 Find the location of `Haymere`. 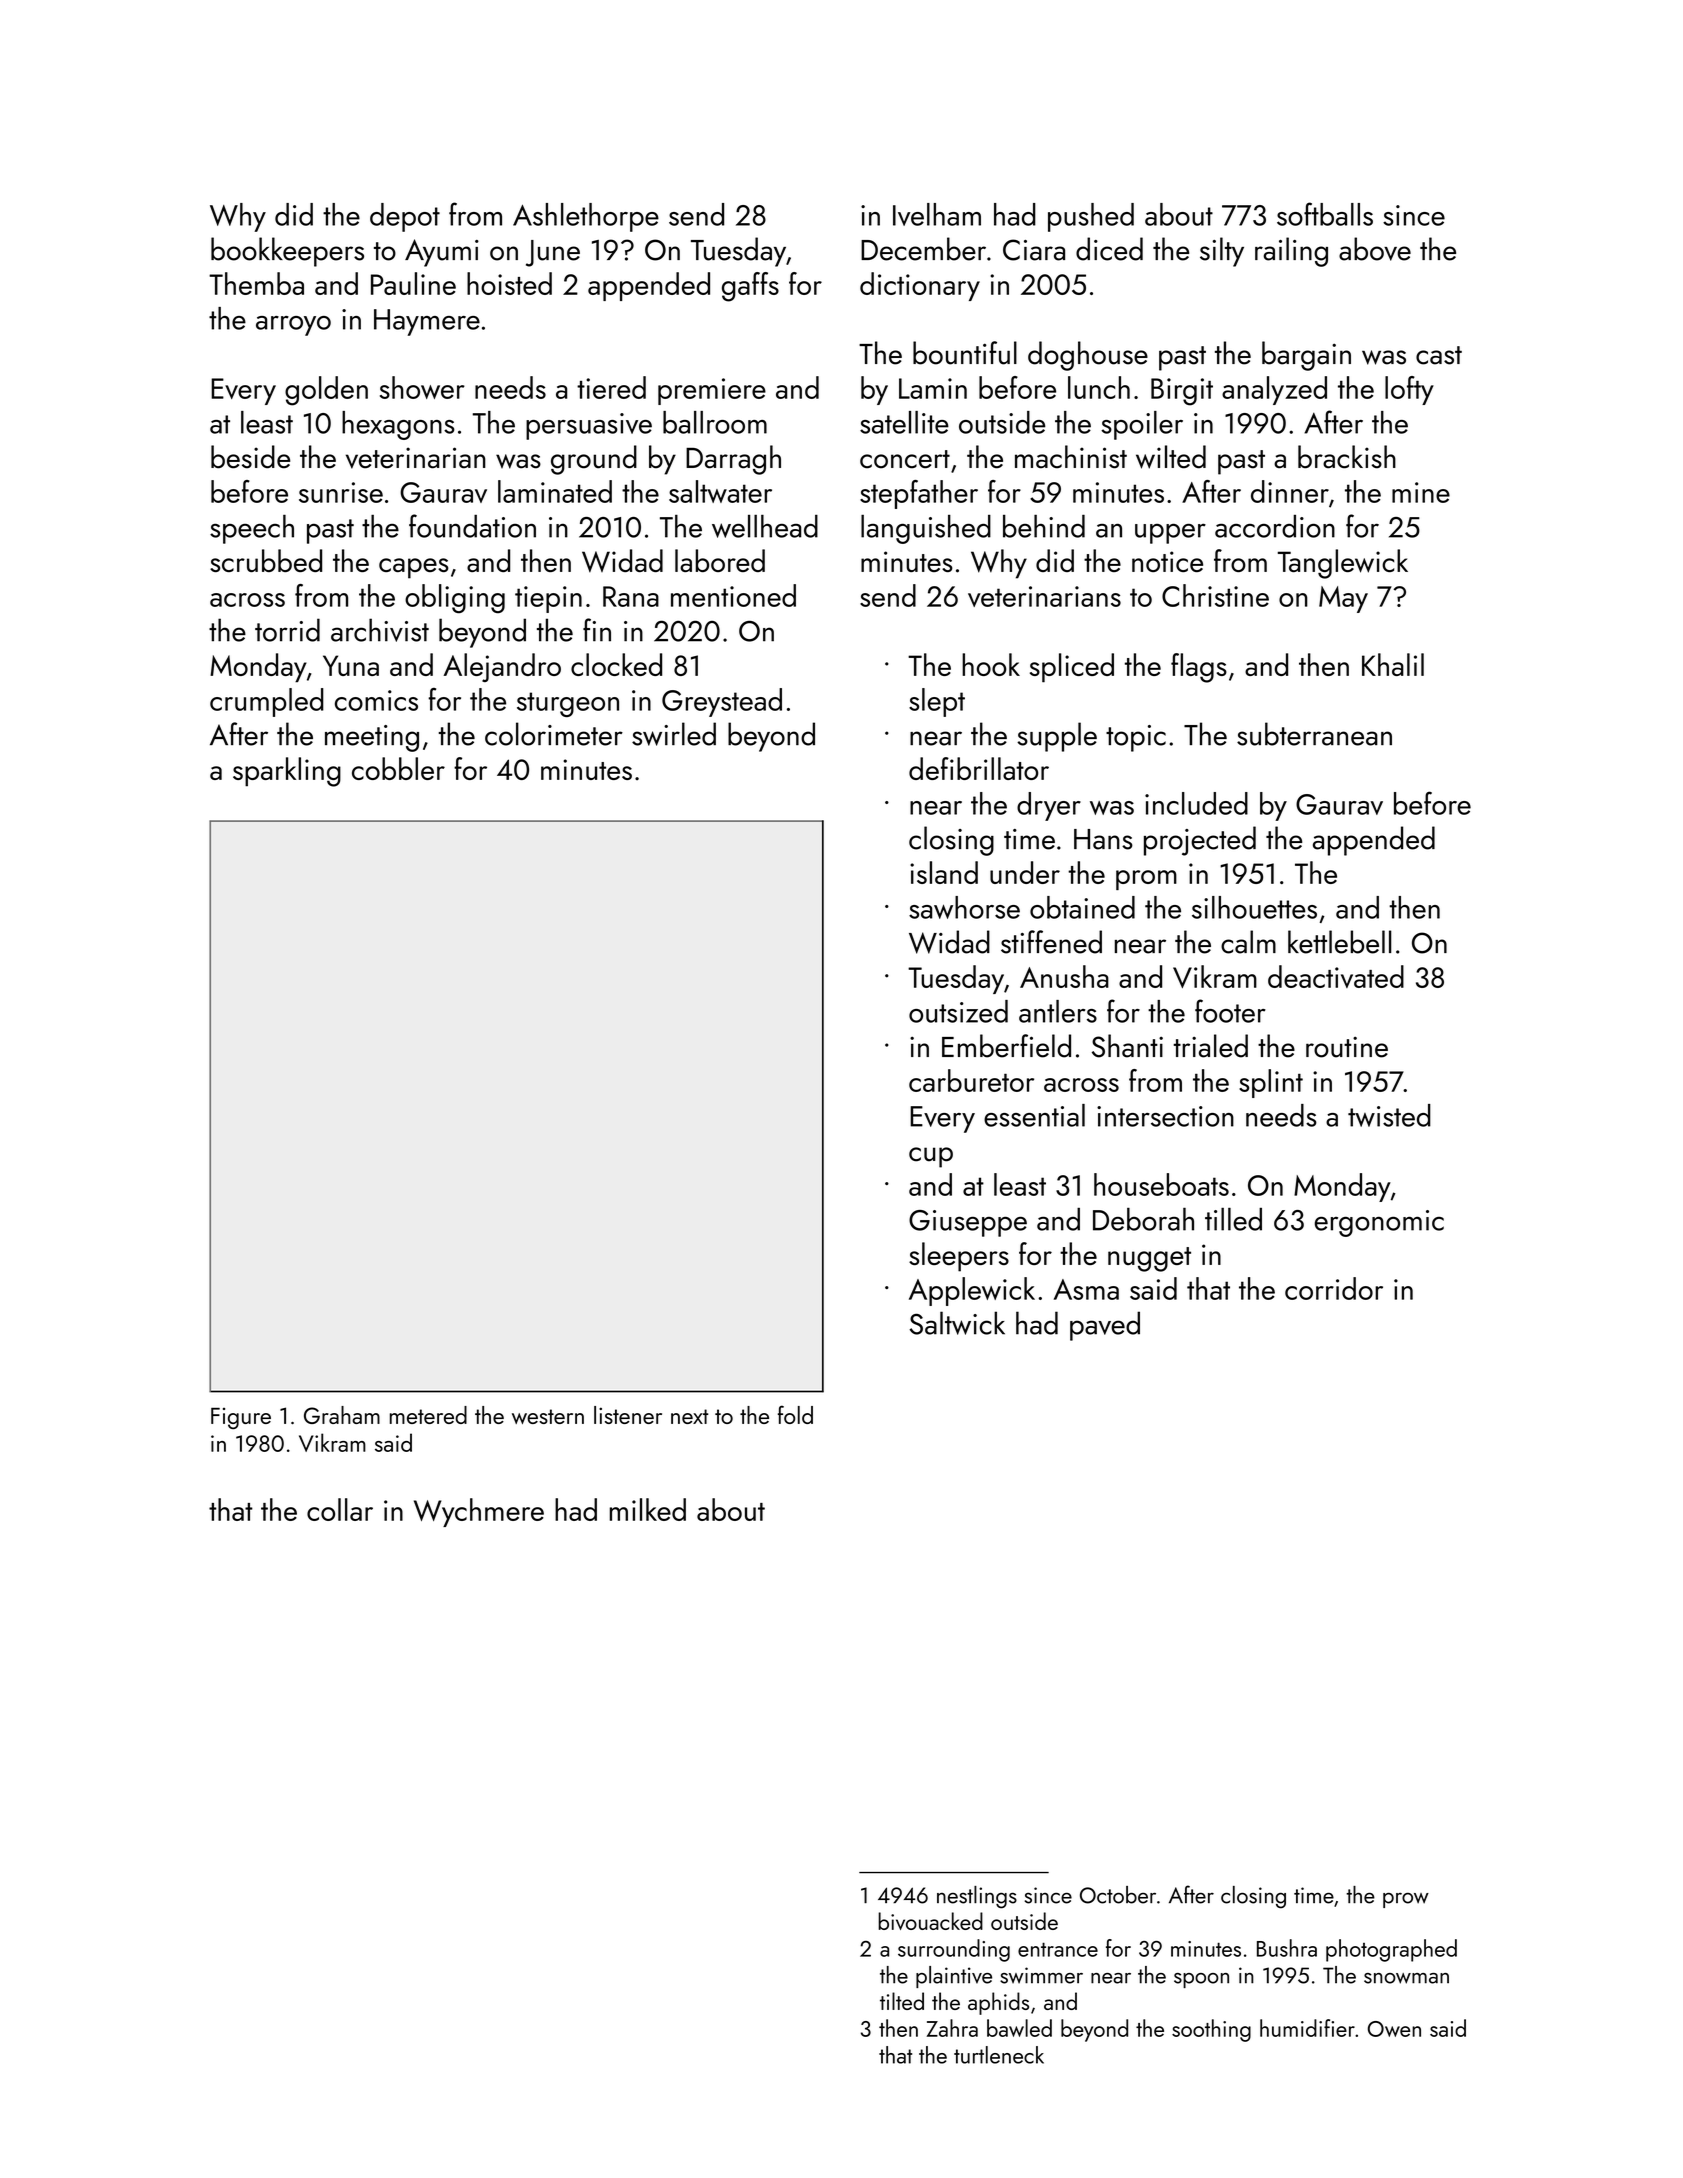

Haymere is located at coordinates (427, 322).
